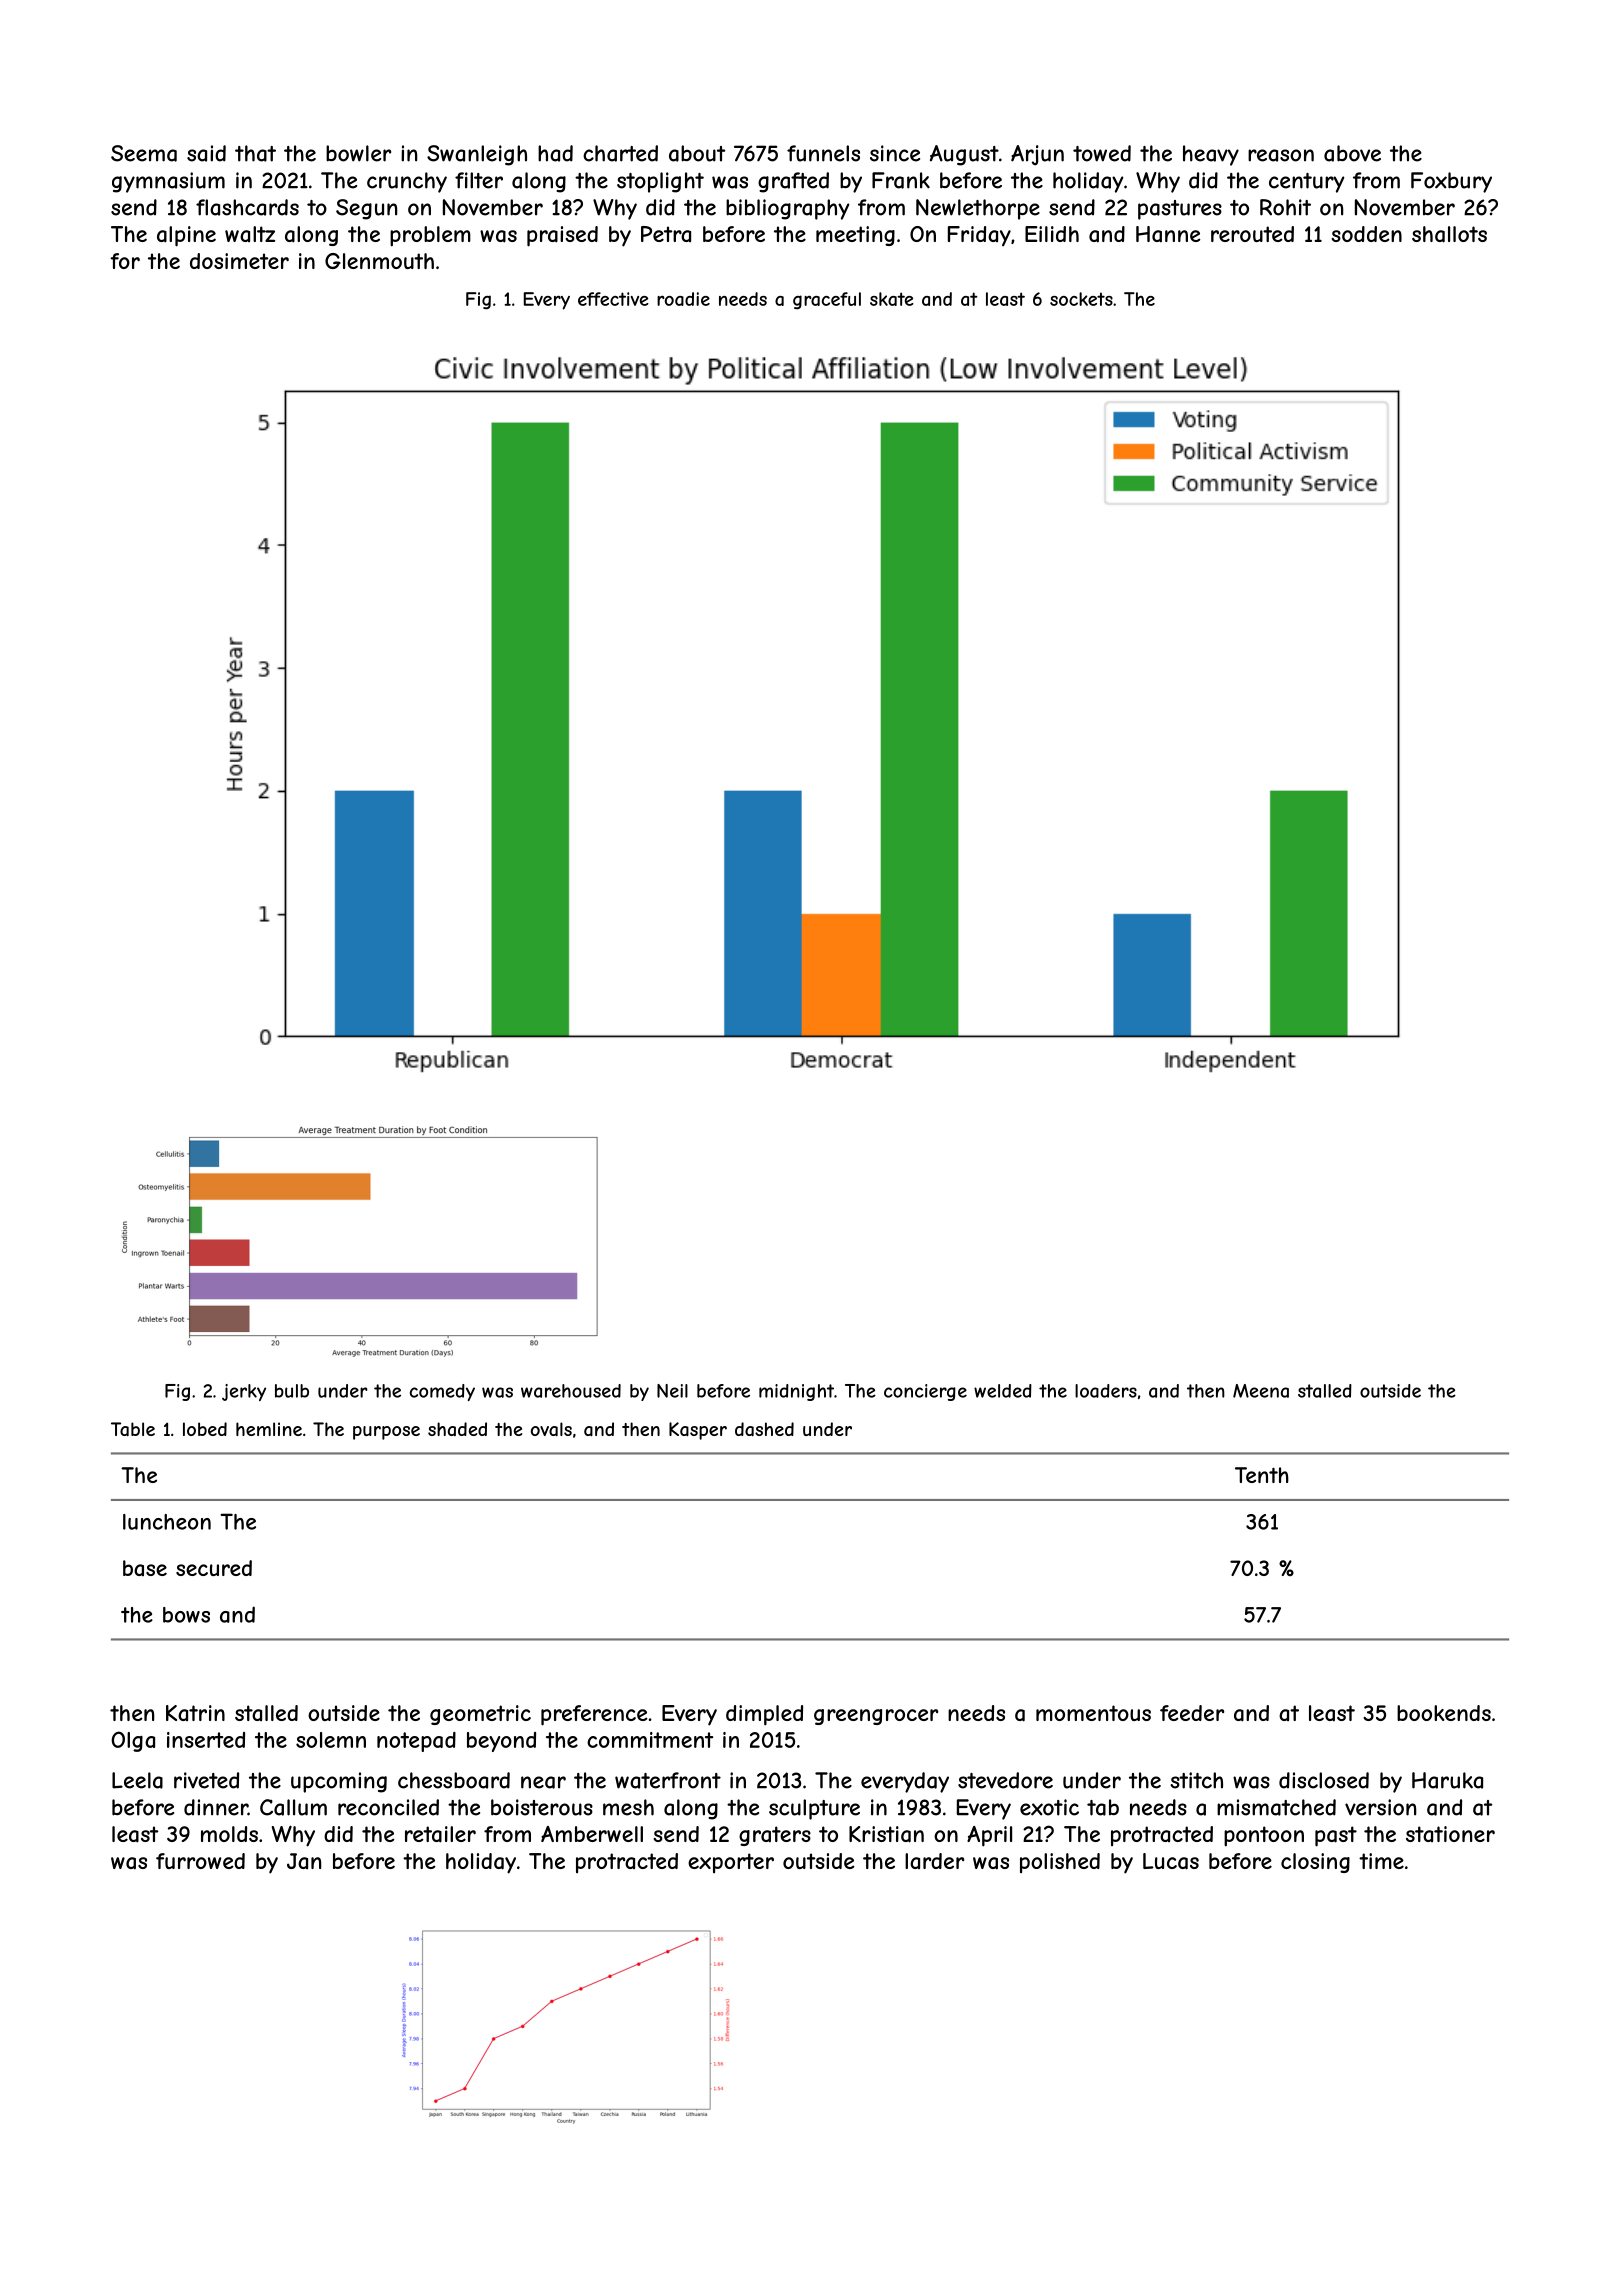 This document has width=1620, height=2292. Describe the element at coordinates (206, 153) in the document. I see `said` at that location.
